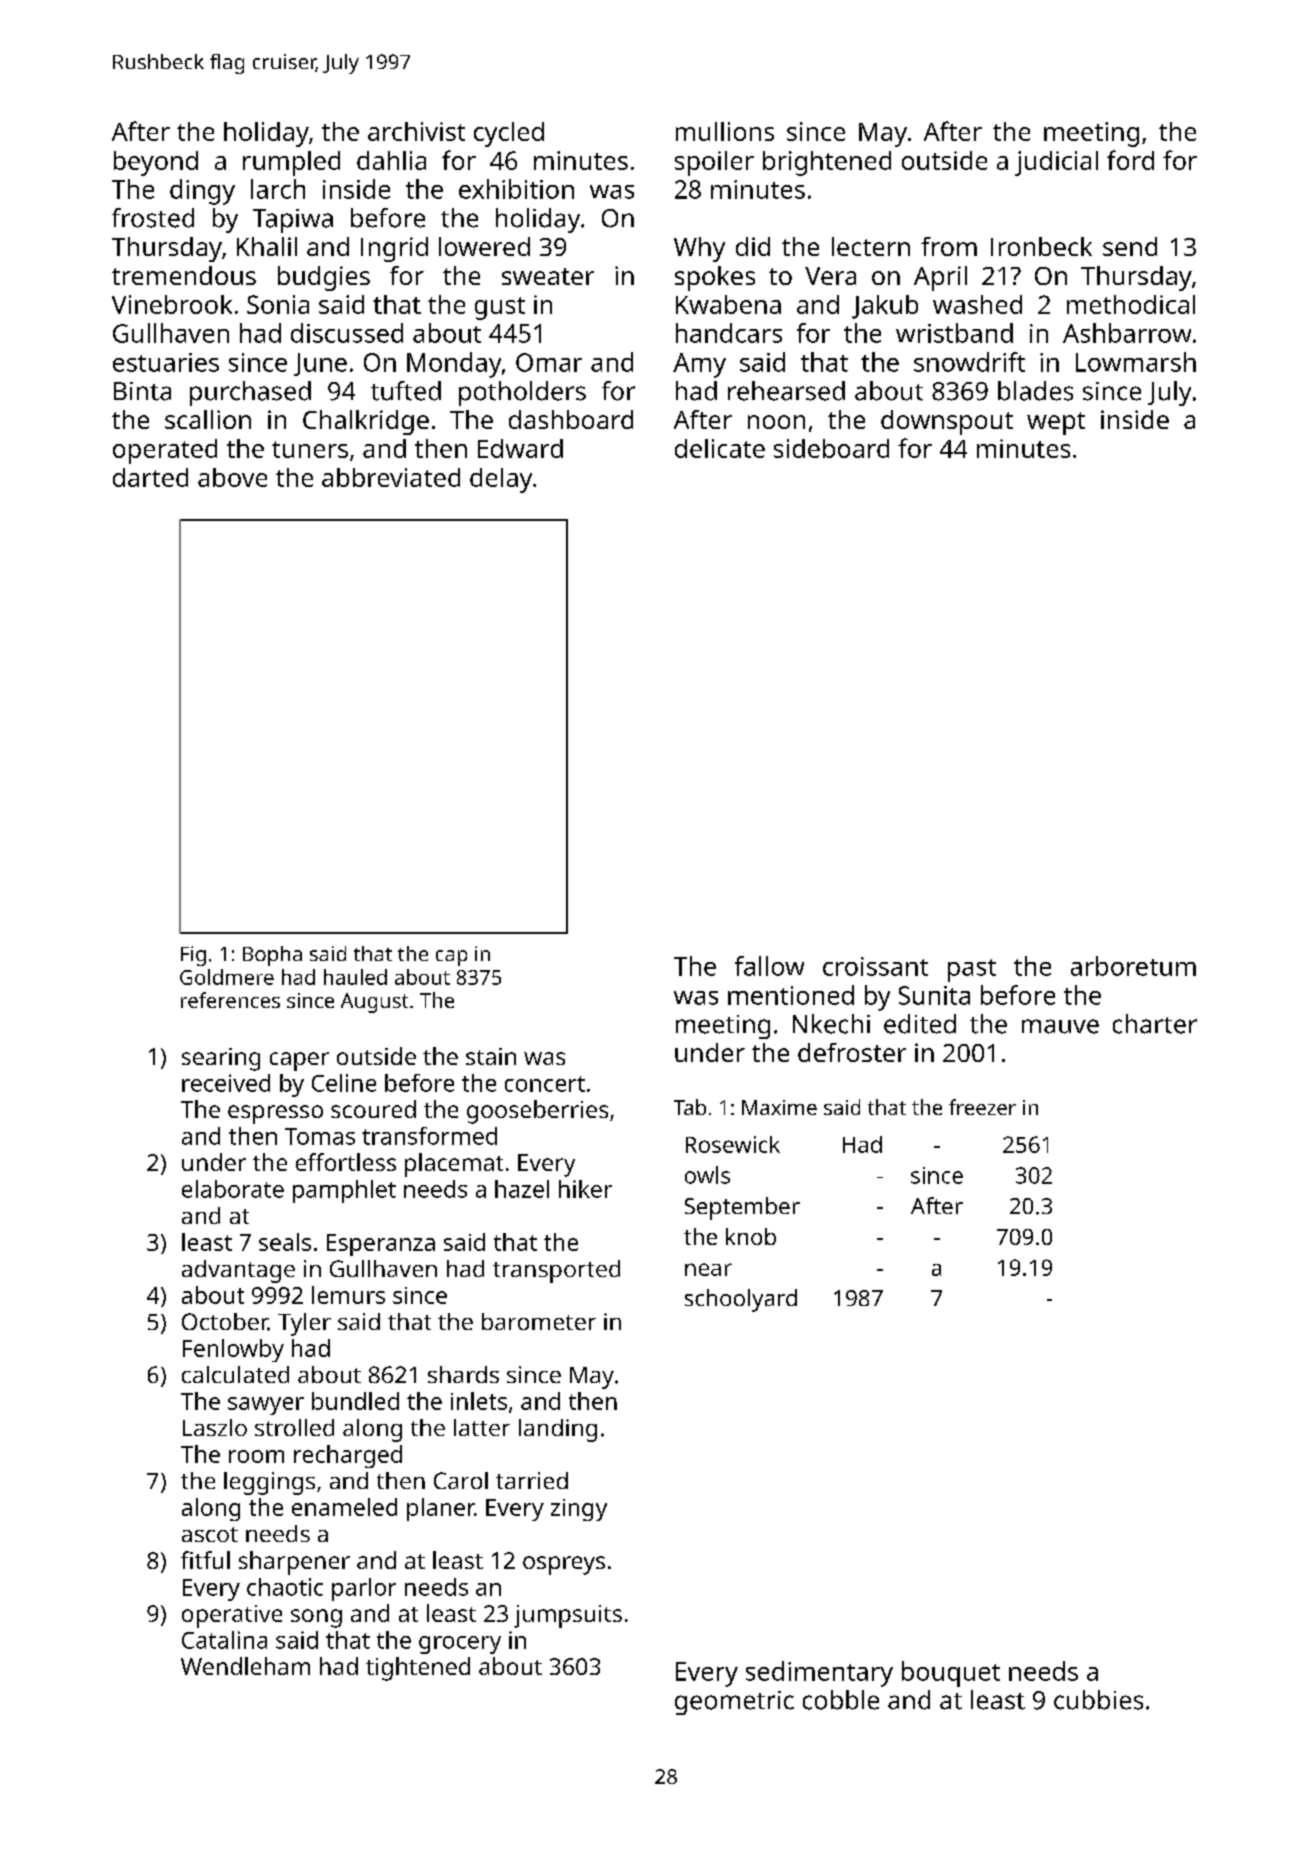  I want to click on concert, so click(545, 1084).
